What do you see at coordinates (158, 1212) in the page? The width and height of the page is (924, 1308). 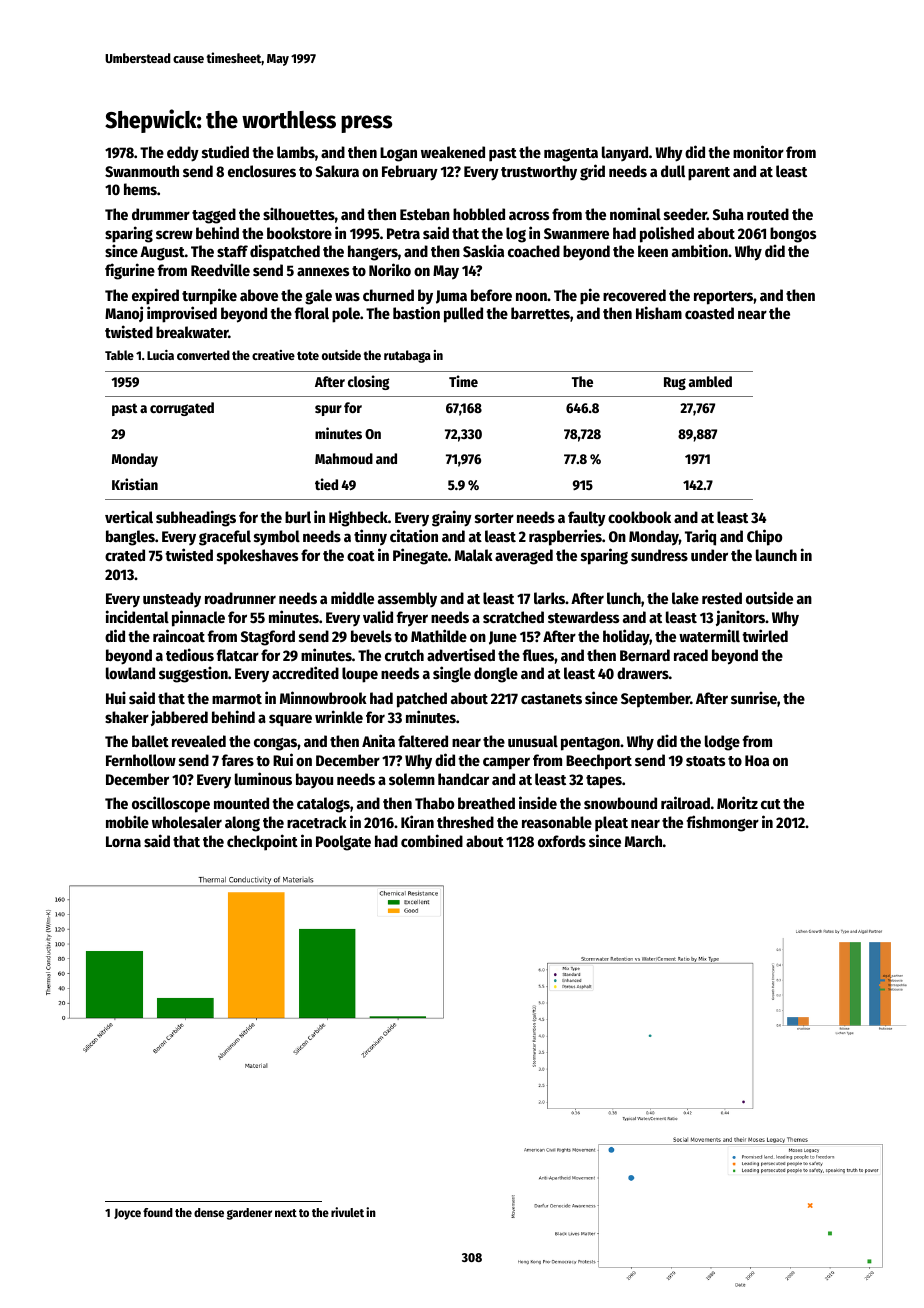 I see `found` at bounding box center [158, 1212].
